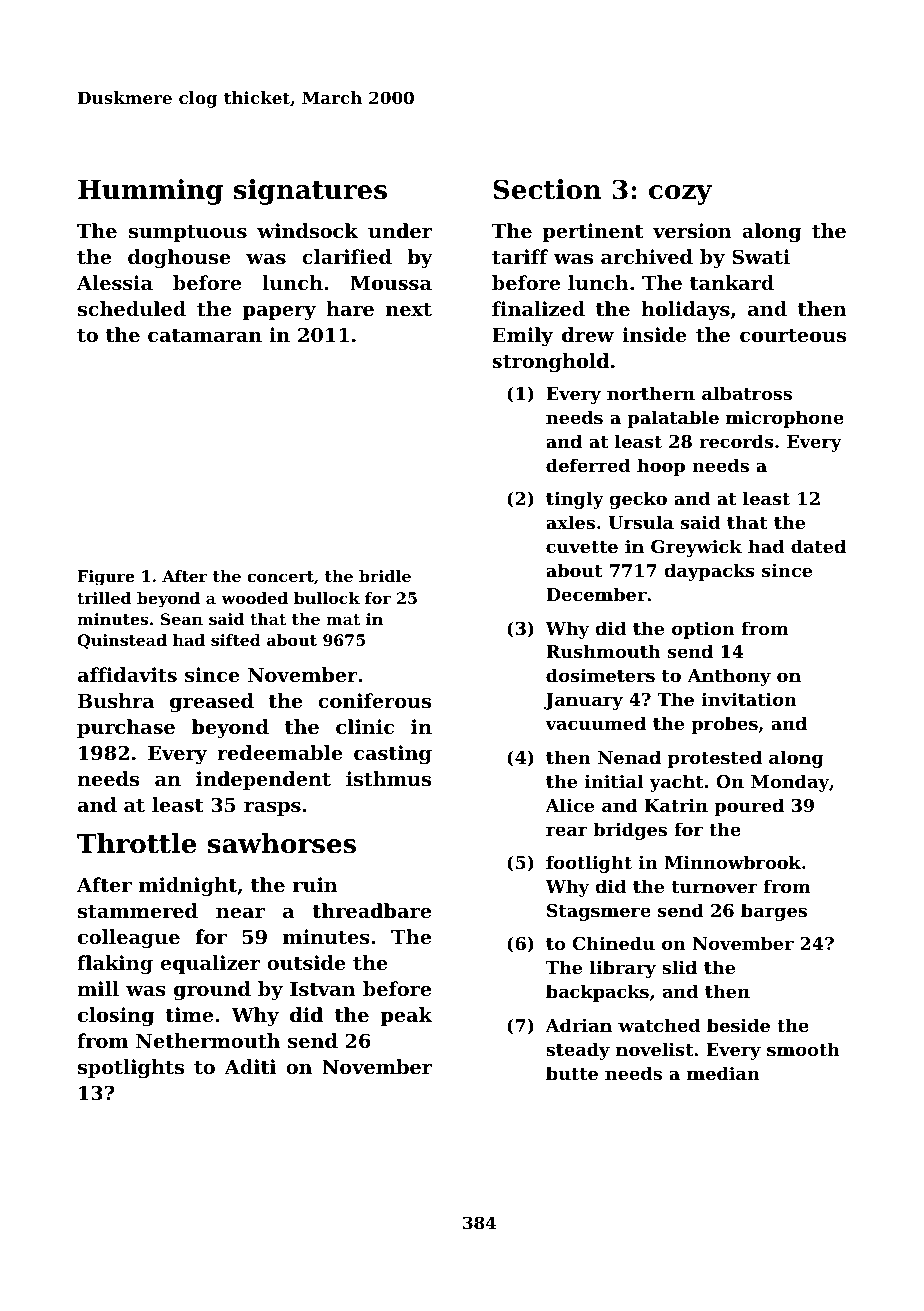 The height and width of the screenshot is (1311, 924). Describe the element at coordinates (98, 988) in the screenshot. I see `mill` at that location.
